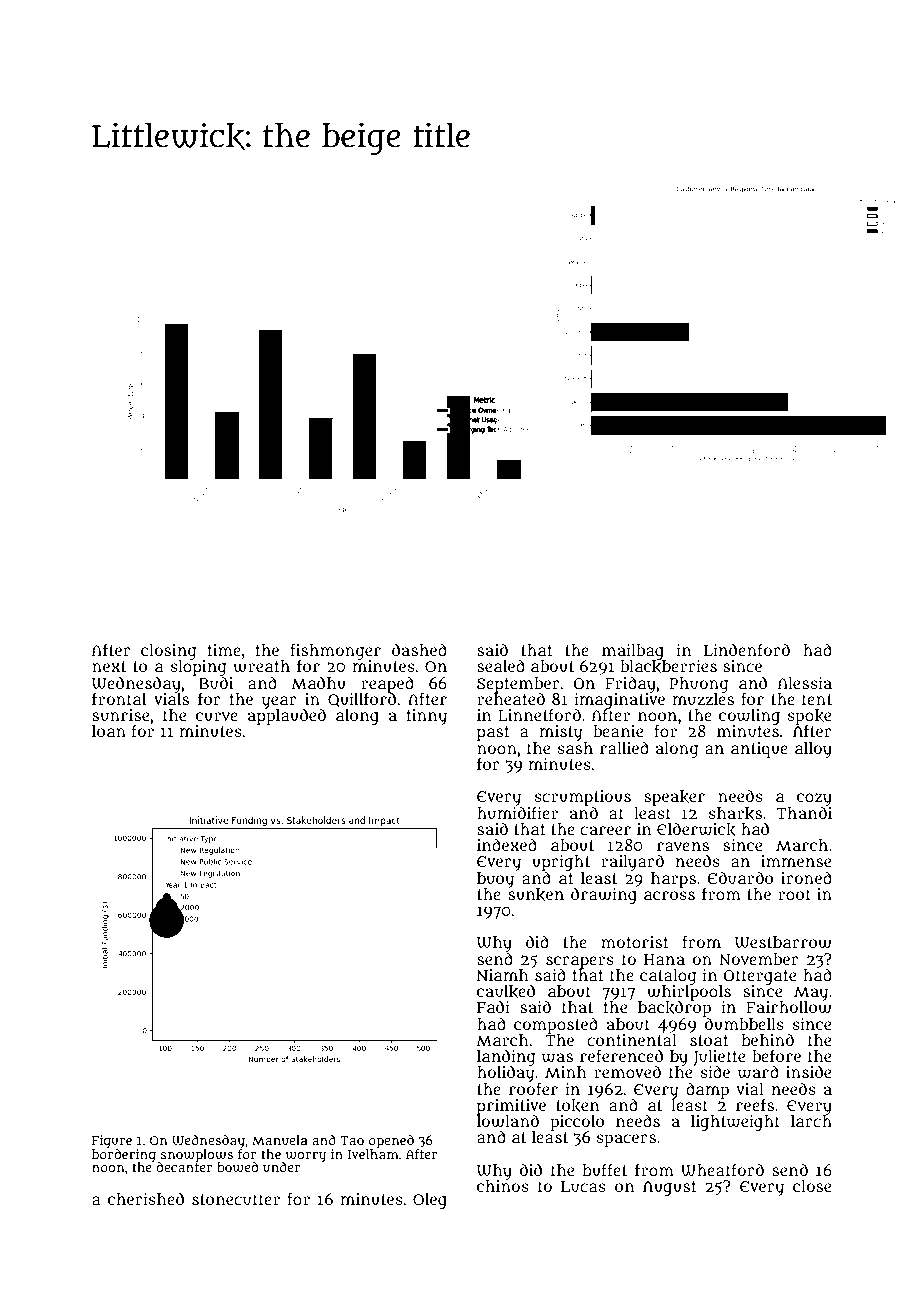  Describe the element at coordinates (502, 975) in the screenshot. I see `Niamh` at that location.
